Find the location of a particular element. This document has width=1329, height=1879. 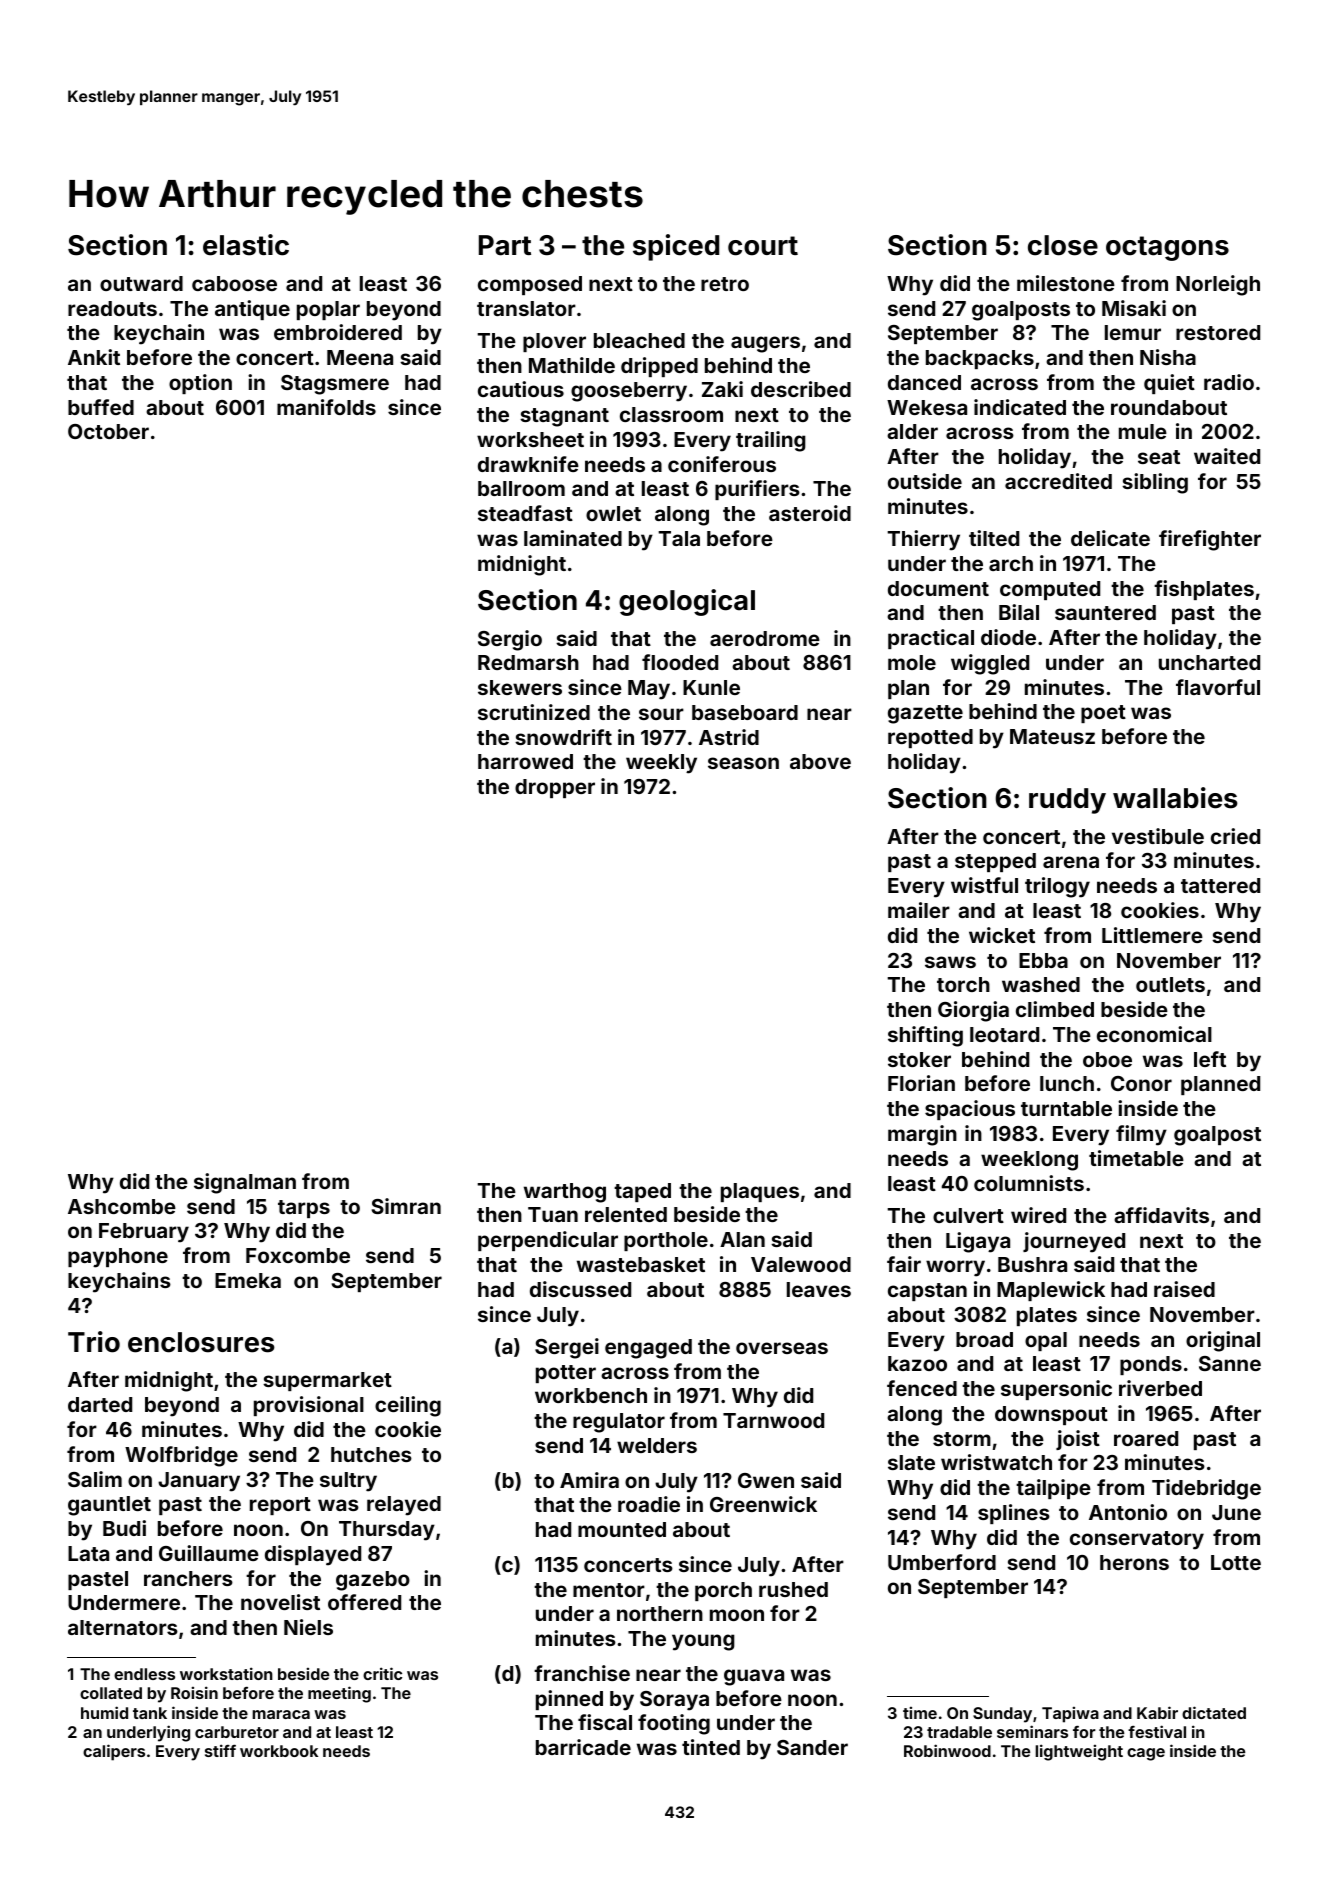

Tarnwood is located at coordinates (773, 1420).
